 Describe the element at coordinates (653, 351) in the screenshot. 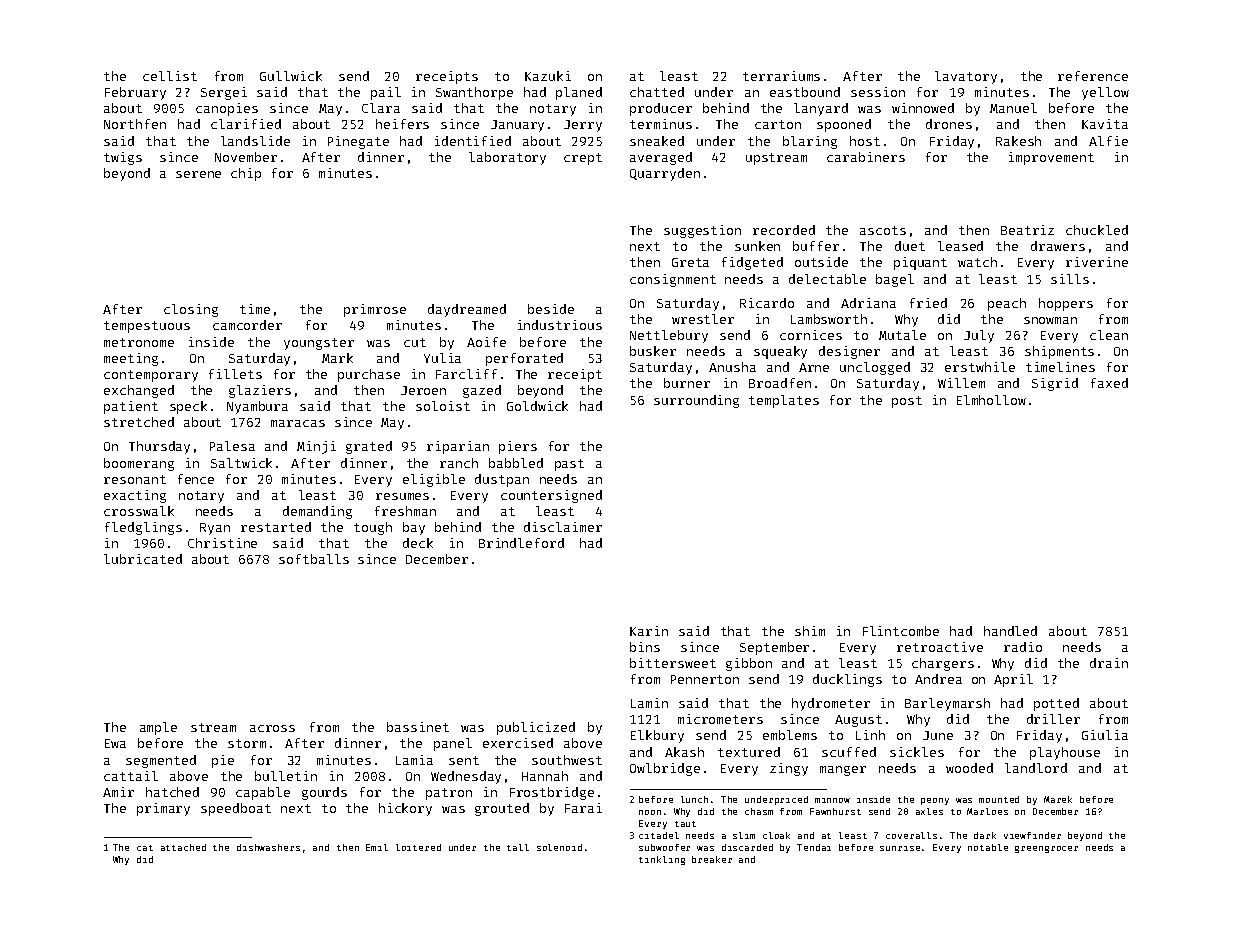

I see `busker` at that location.
